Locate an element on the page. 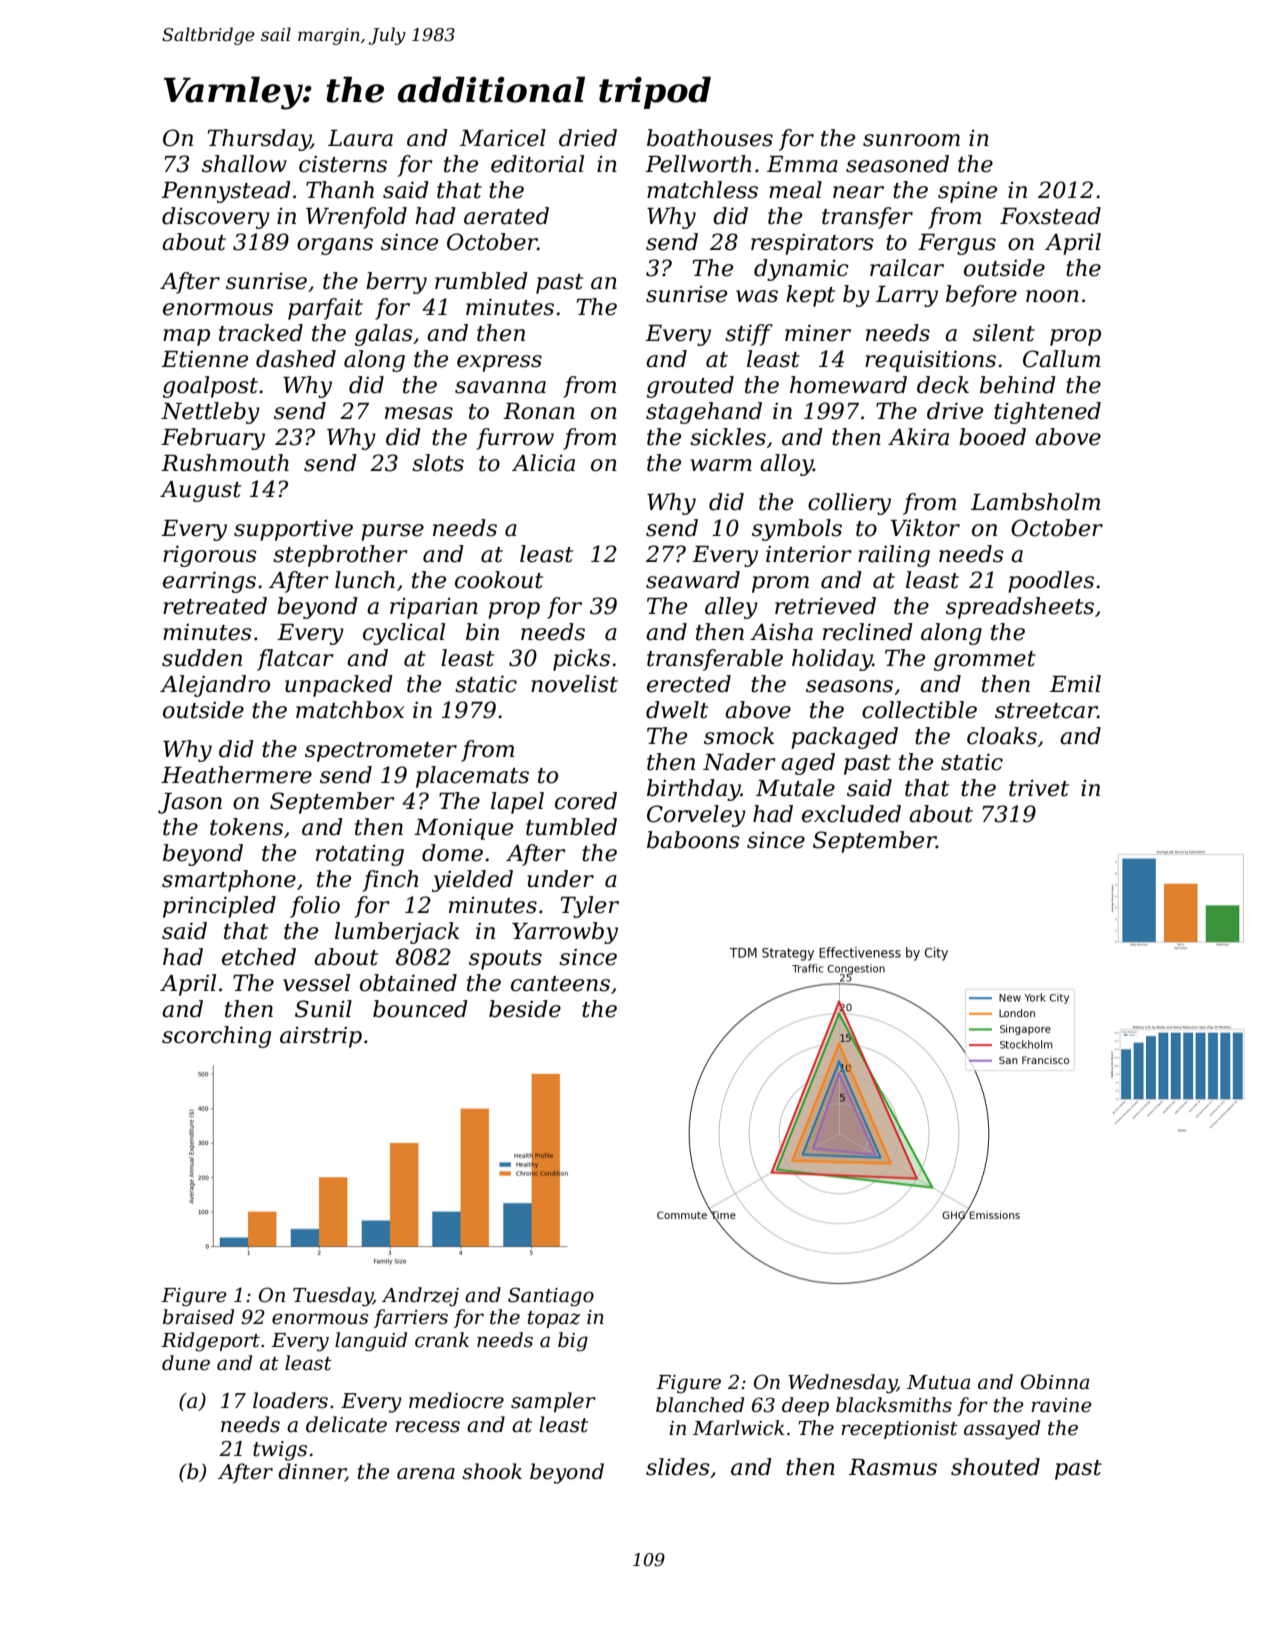 This page has width=1264, height=1636. express is located at coordinates (499, 363).
